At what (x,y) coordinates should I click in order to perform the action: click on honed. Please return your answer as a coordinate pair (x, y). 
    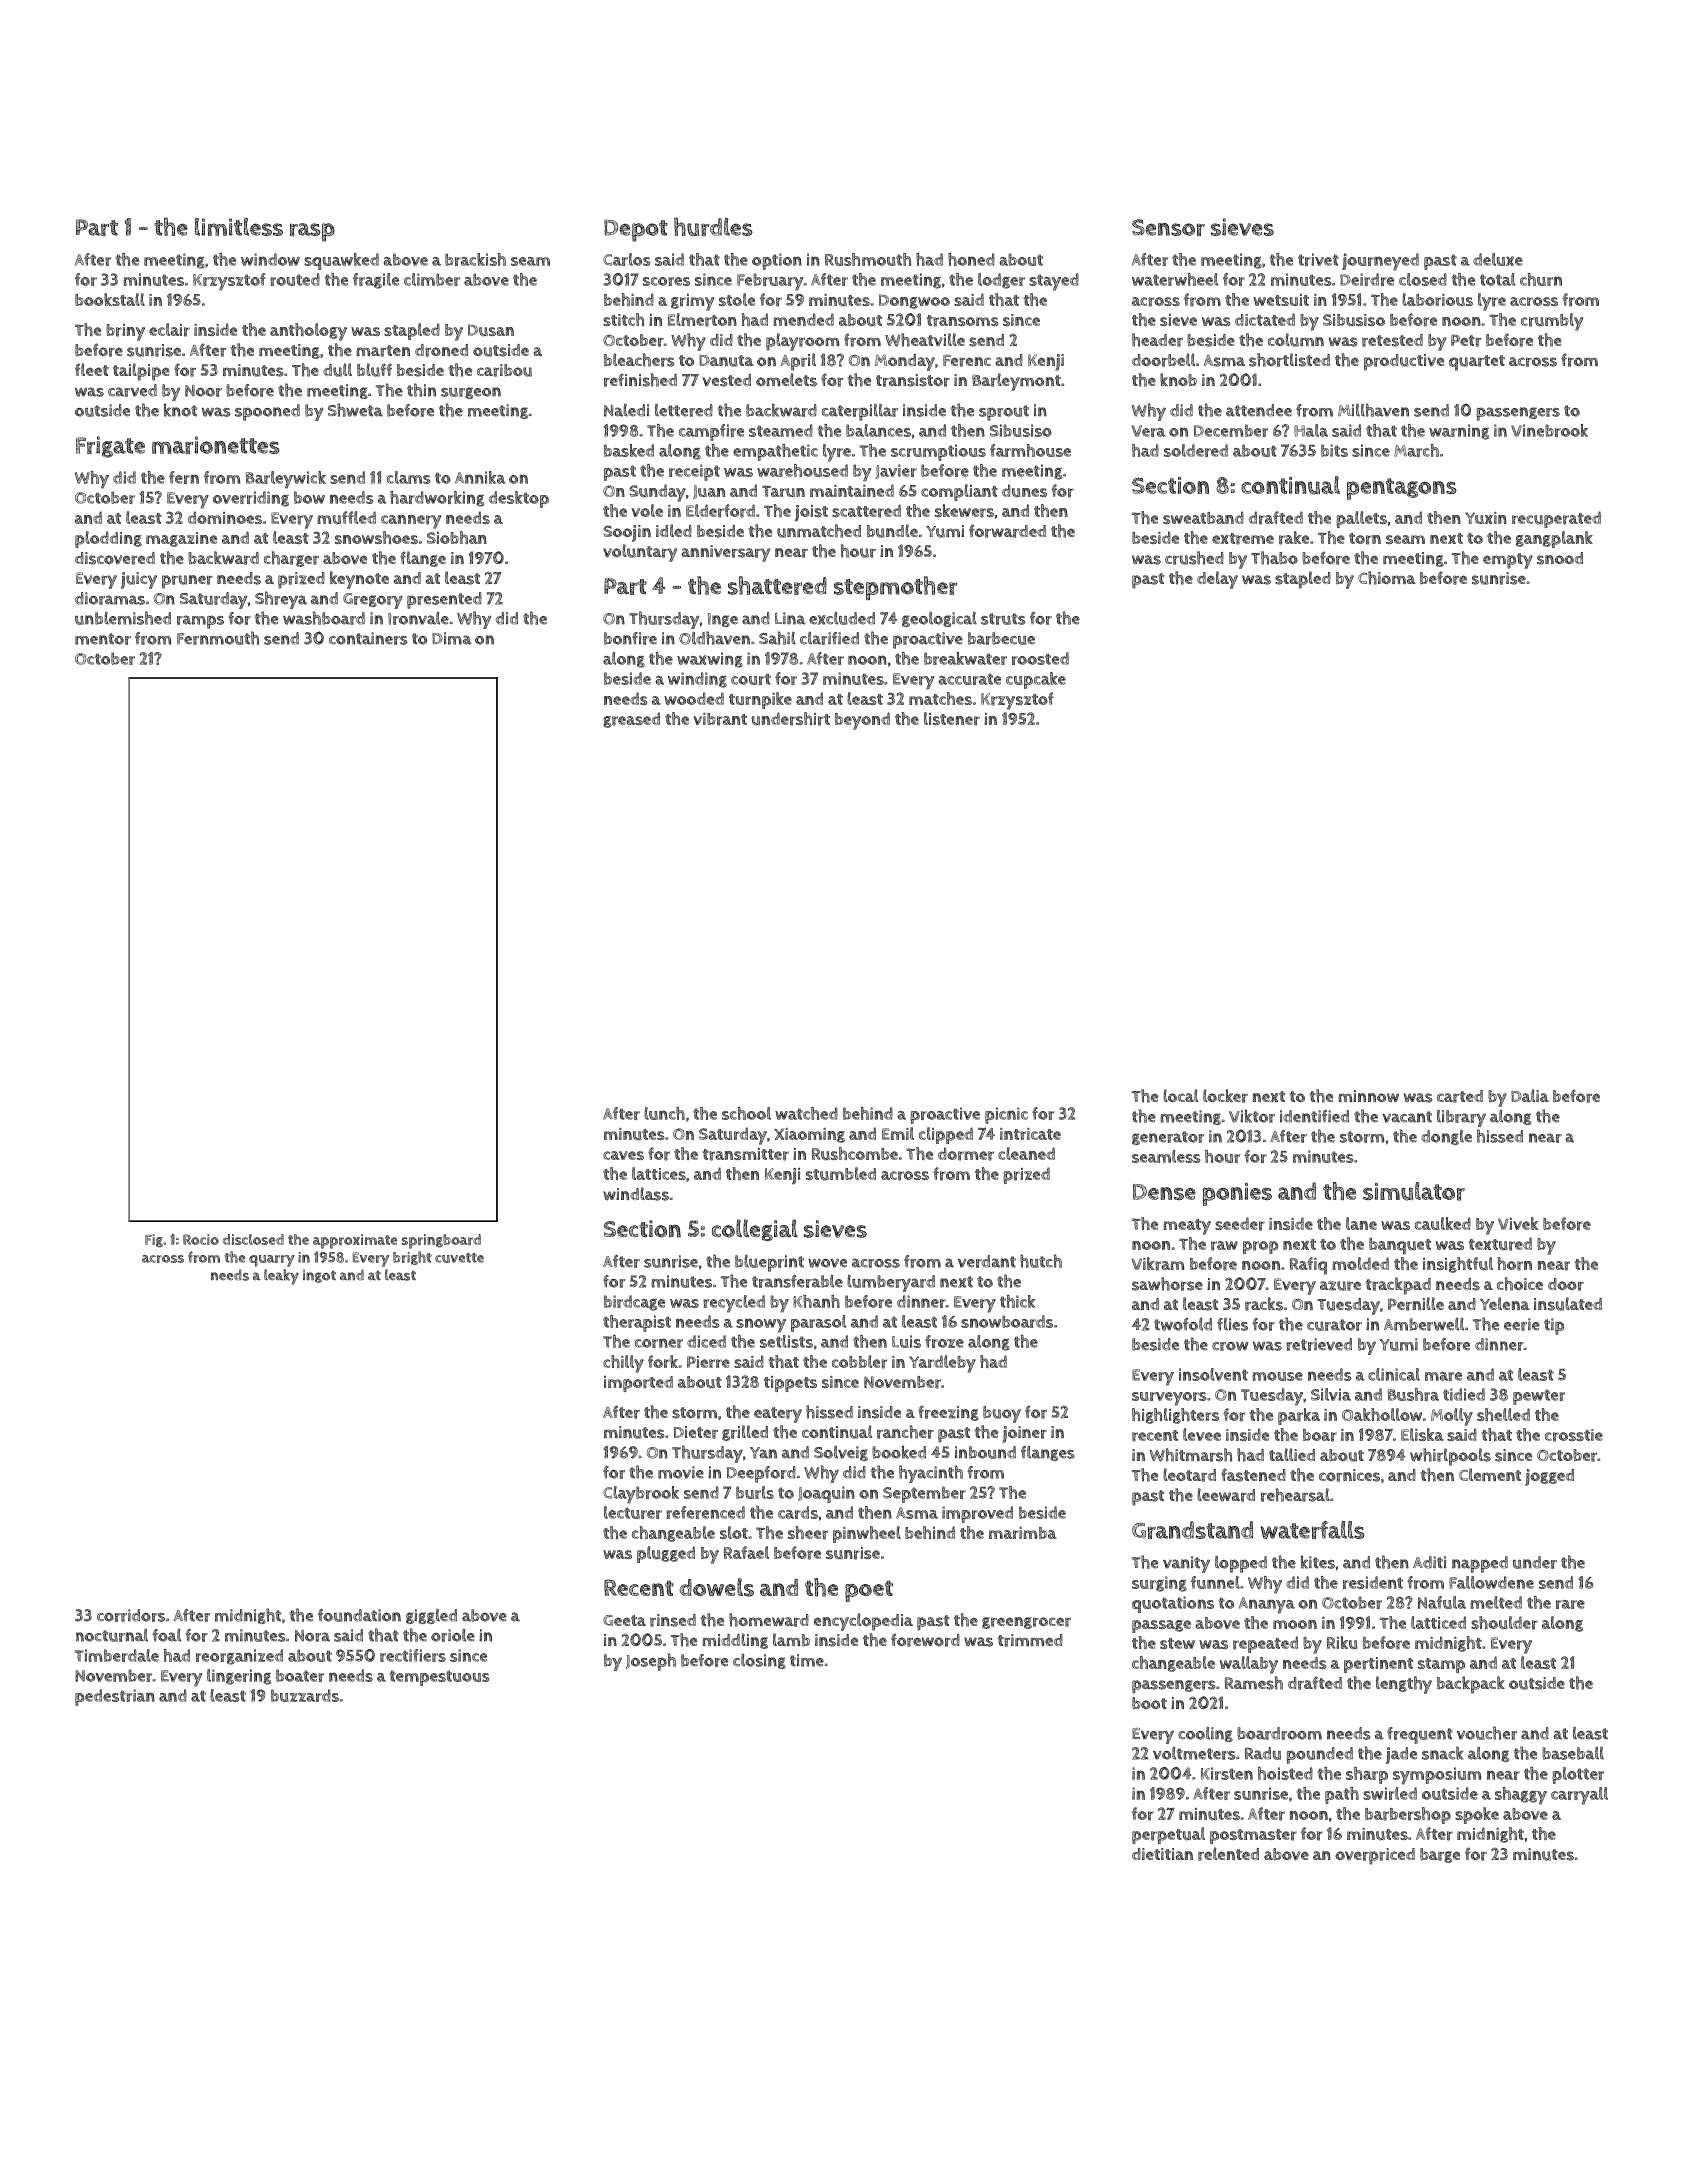
    Looking at the image, I should click on (971, 259).
